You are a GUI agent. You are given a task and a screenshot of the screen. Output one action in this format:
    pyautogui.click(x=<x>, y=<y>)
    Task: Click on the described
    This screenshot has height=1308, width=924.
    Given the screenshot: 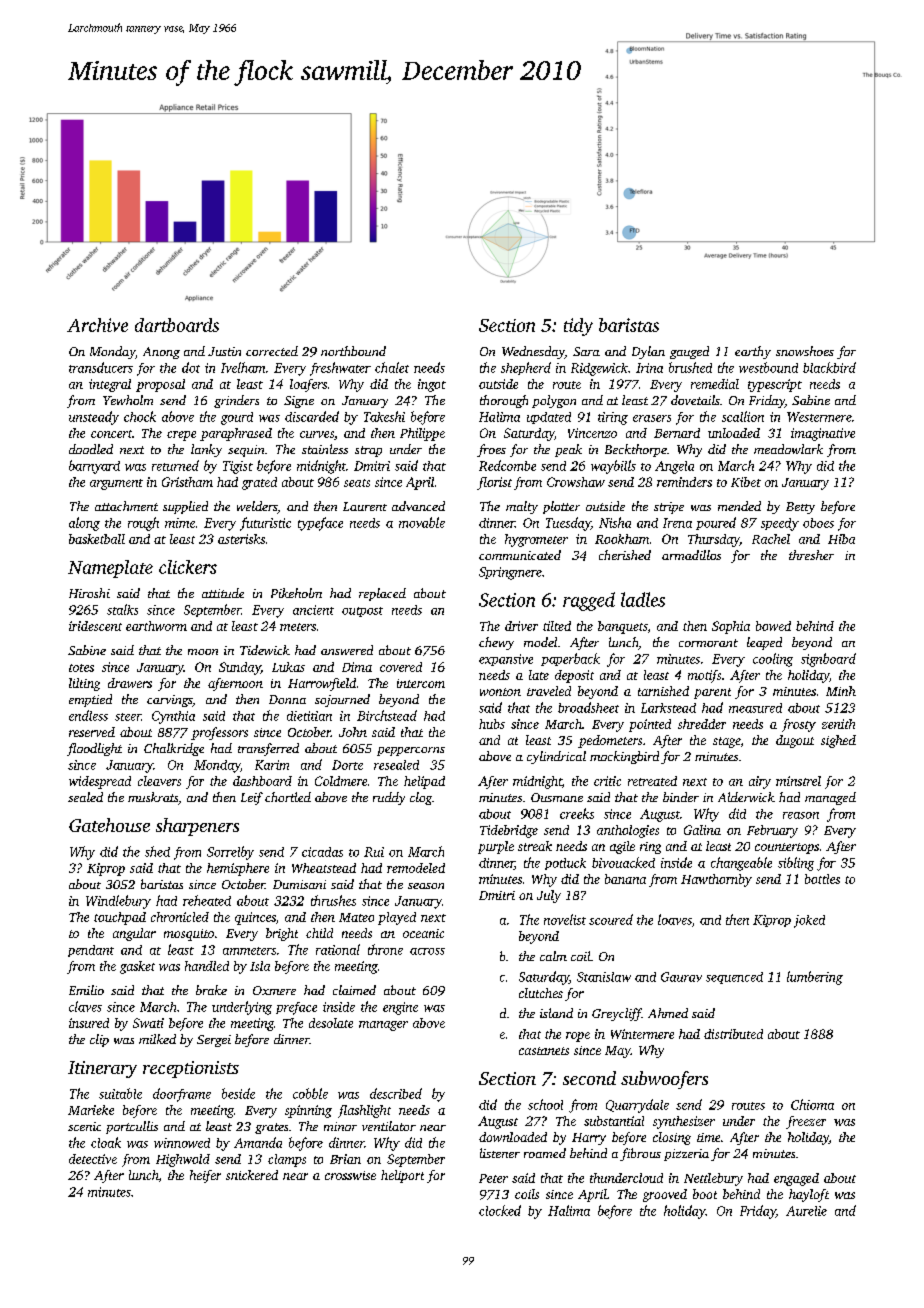 What is the action you would take?
    pyautogui.click(x=396, y=1093)
